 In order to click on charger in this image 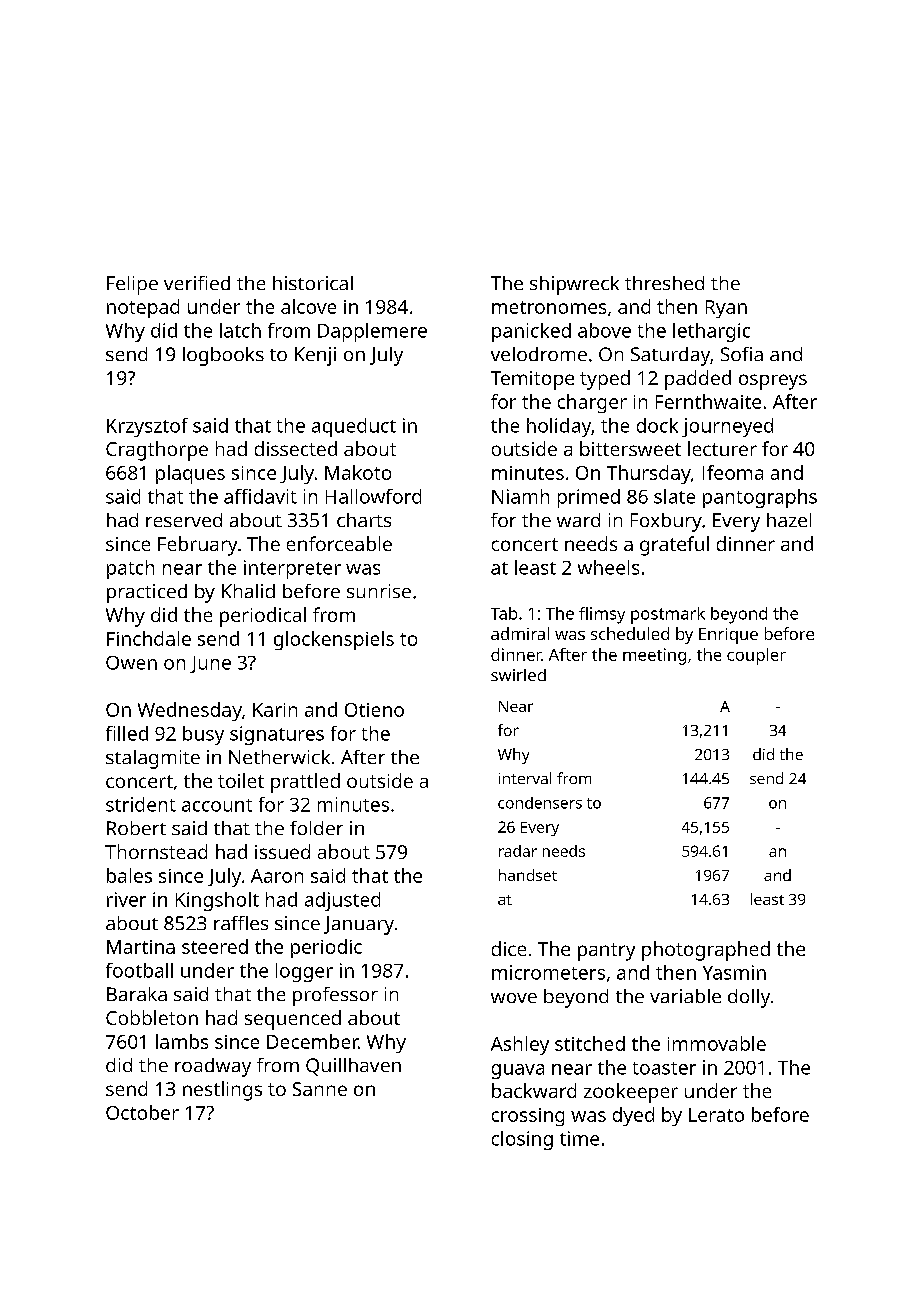, I will do `click(592, 403)`.
